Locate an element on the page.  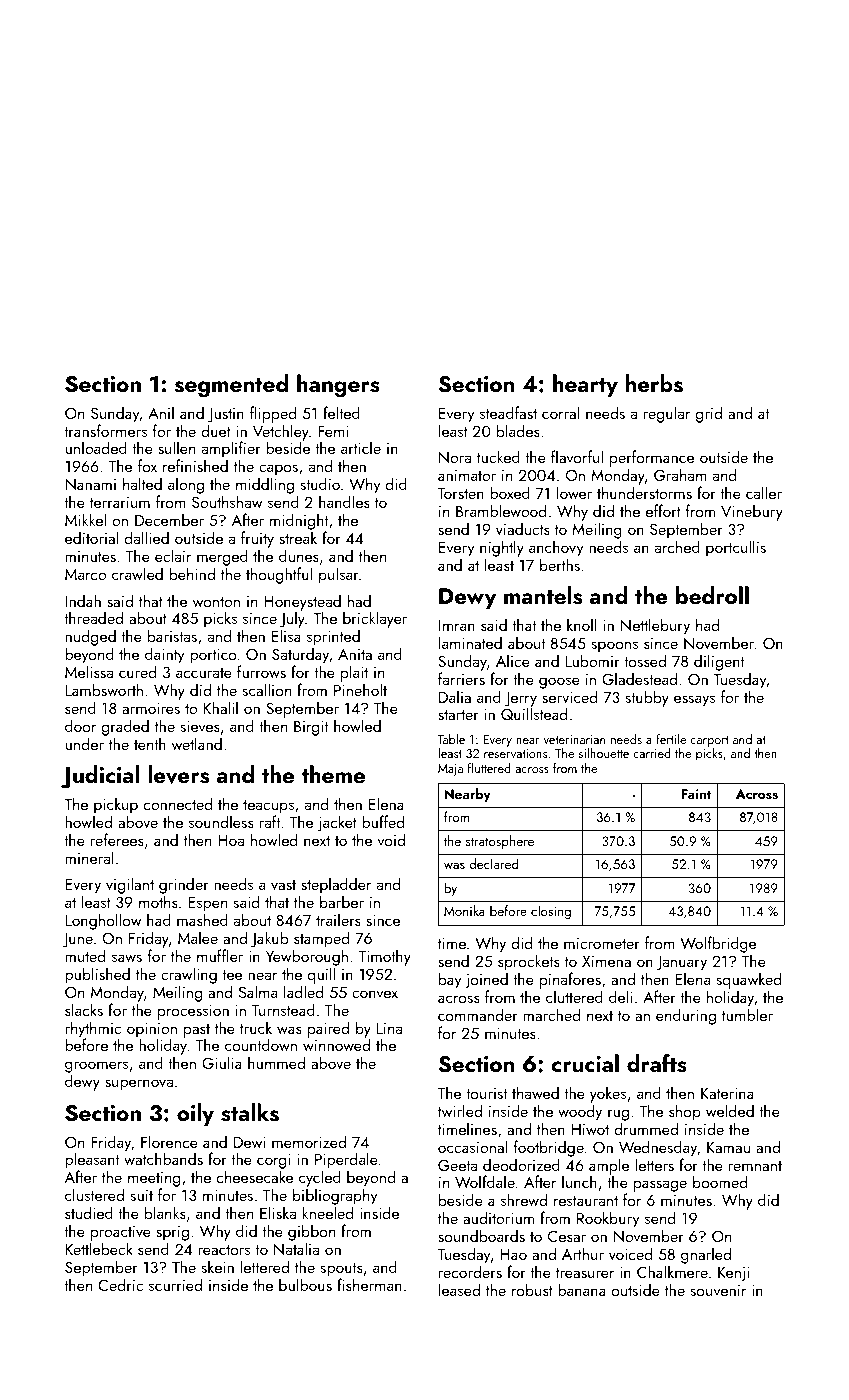
diligent is located at coordinates (719, 662).
